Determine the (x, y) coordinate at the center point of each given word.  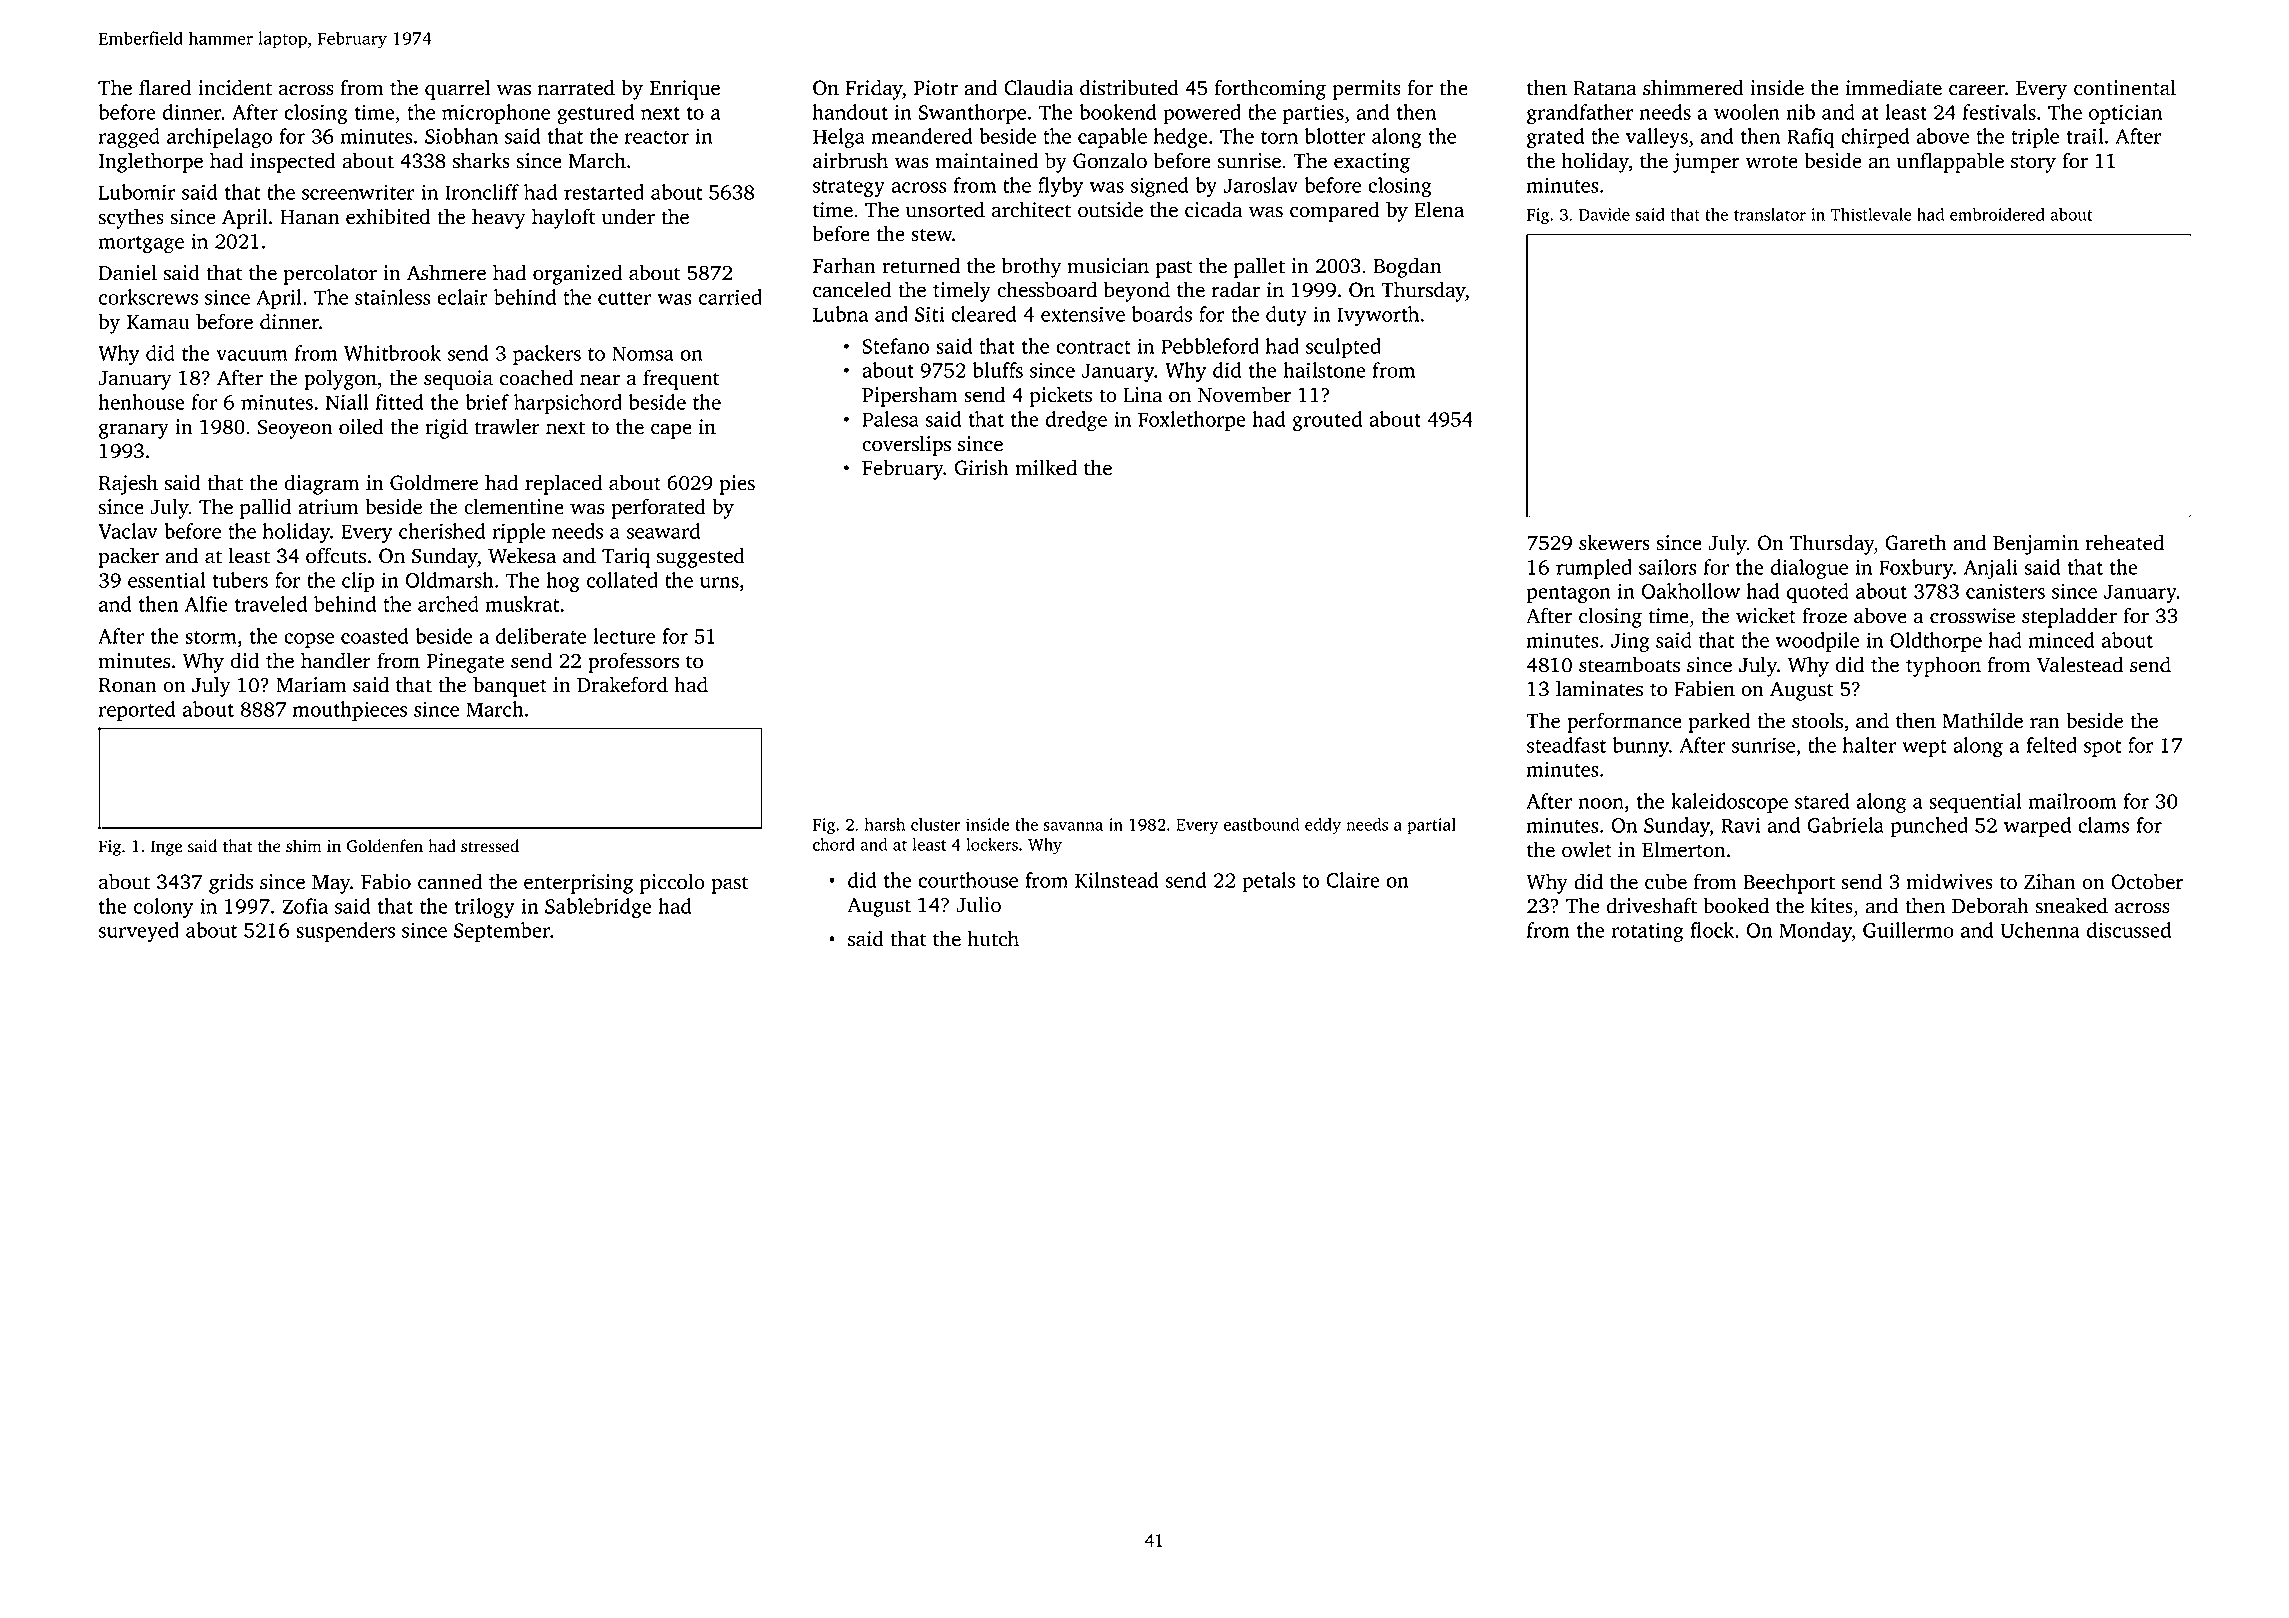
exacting (1372, 163)
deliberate (541, 636)
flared (165, 87)
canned (450, 881)
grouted (1327, 421)
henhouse (141, 402)
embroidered (1997, 214)
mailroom (2072, 801)
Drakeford (622, 684)
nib (1800, 112)
